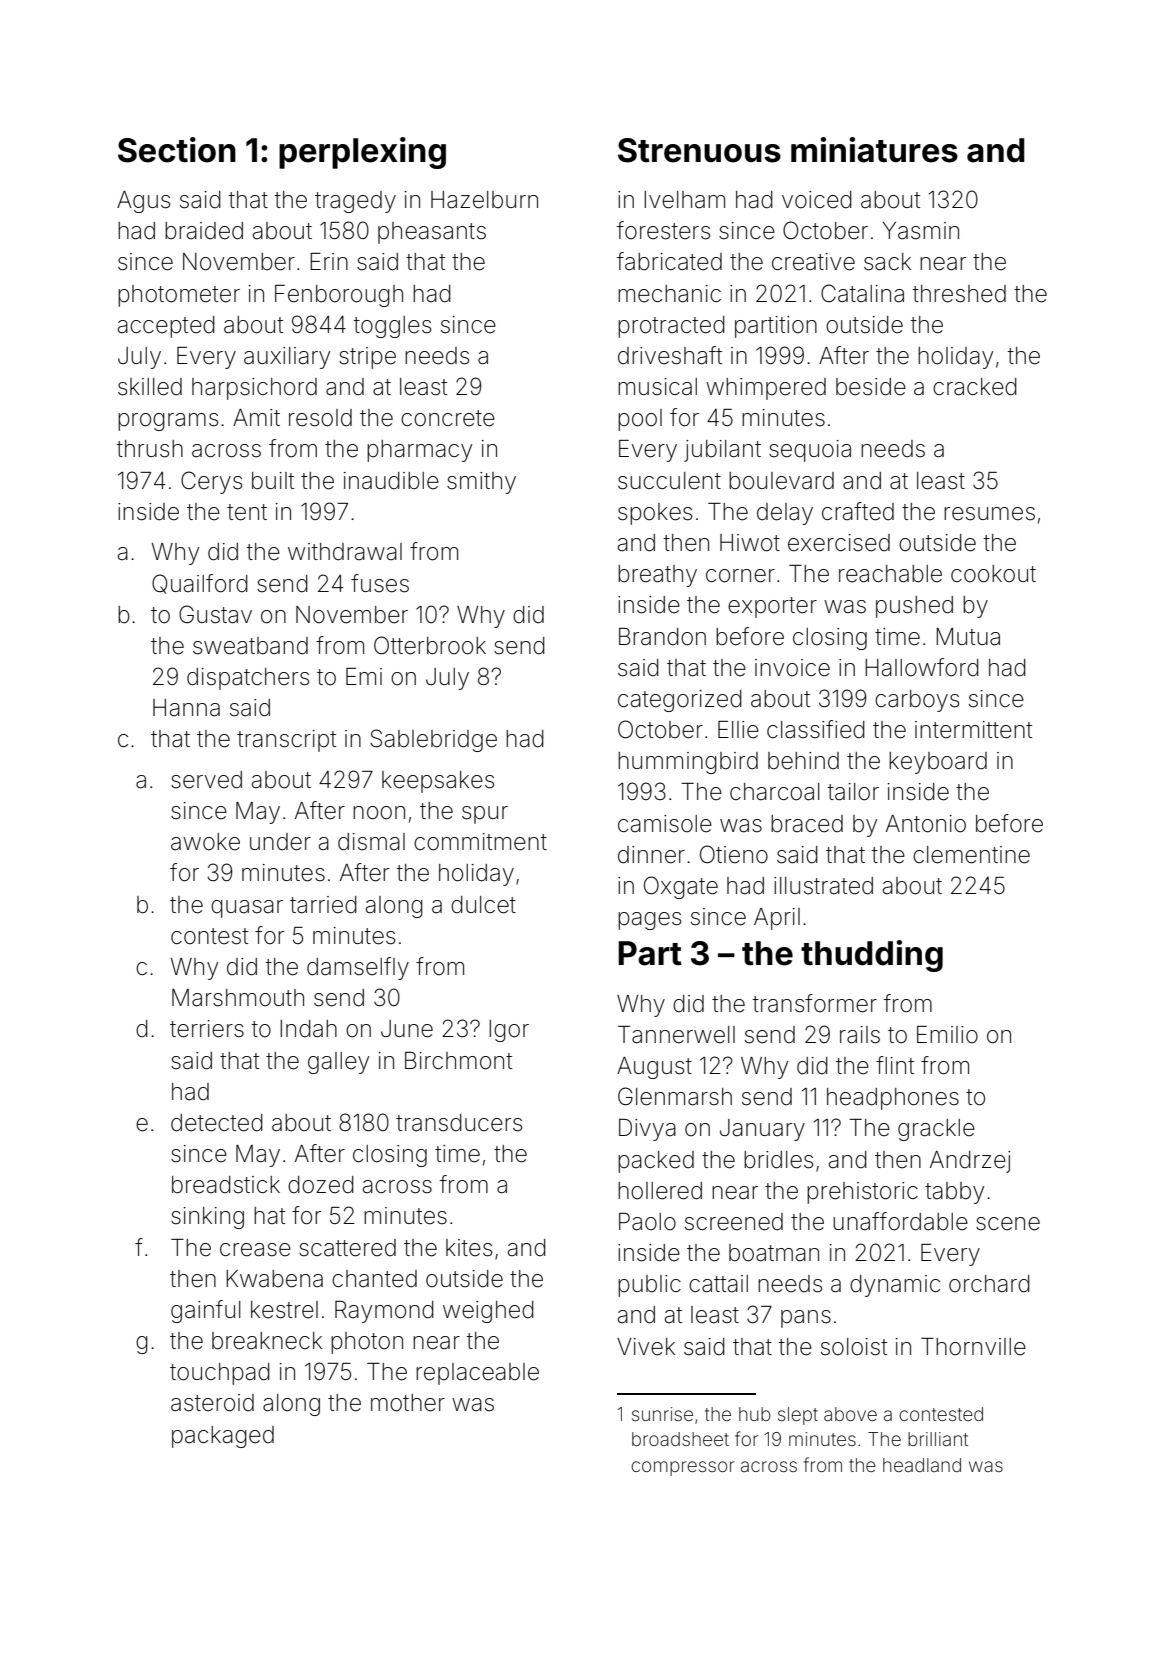 The width and height of the image is (1165, 1654). Describe the element at coordinates (649, 921) in the image. I see `pages` at that location.
